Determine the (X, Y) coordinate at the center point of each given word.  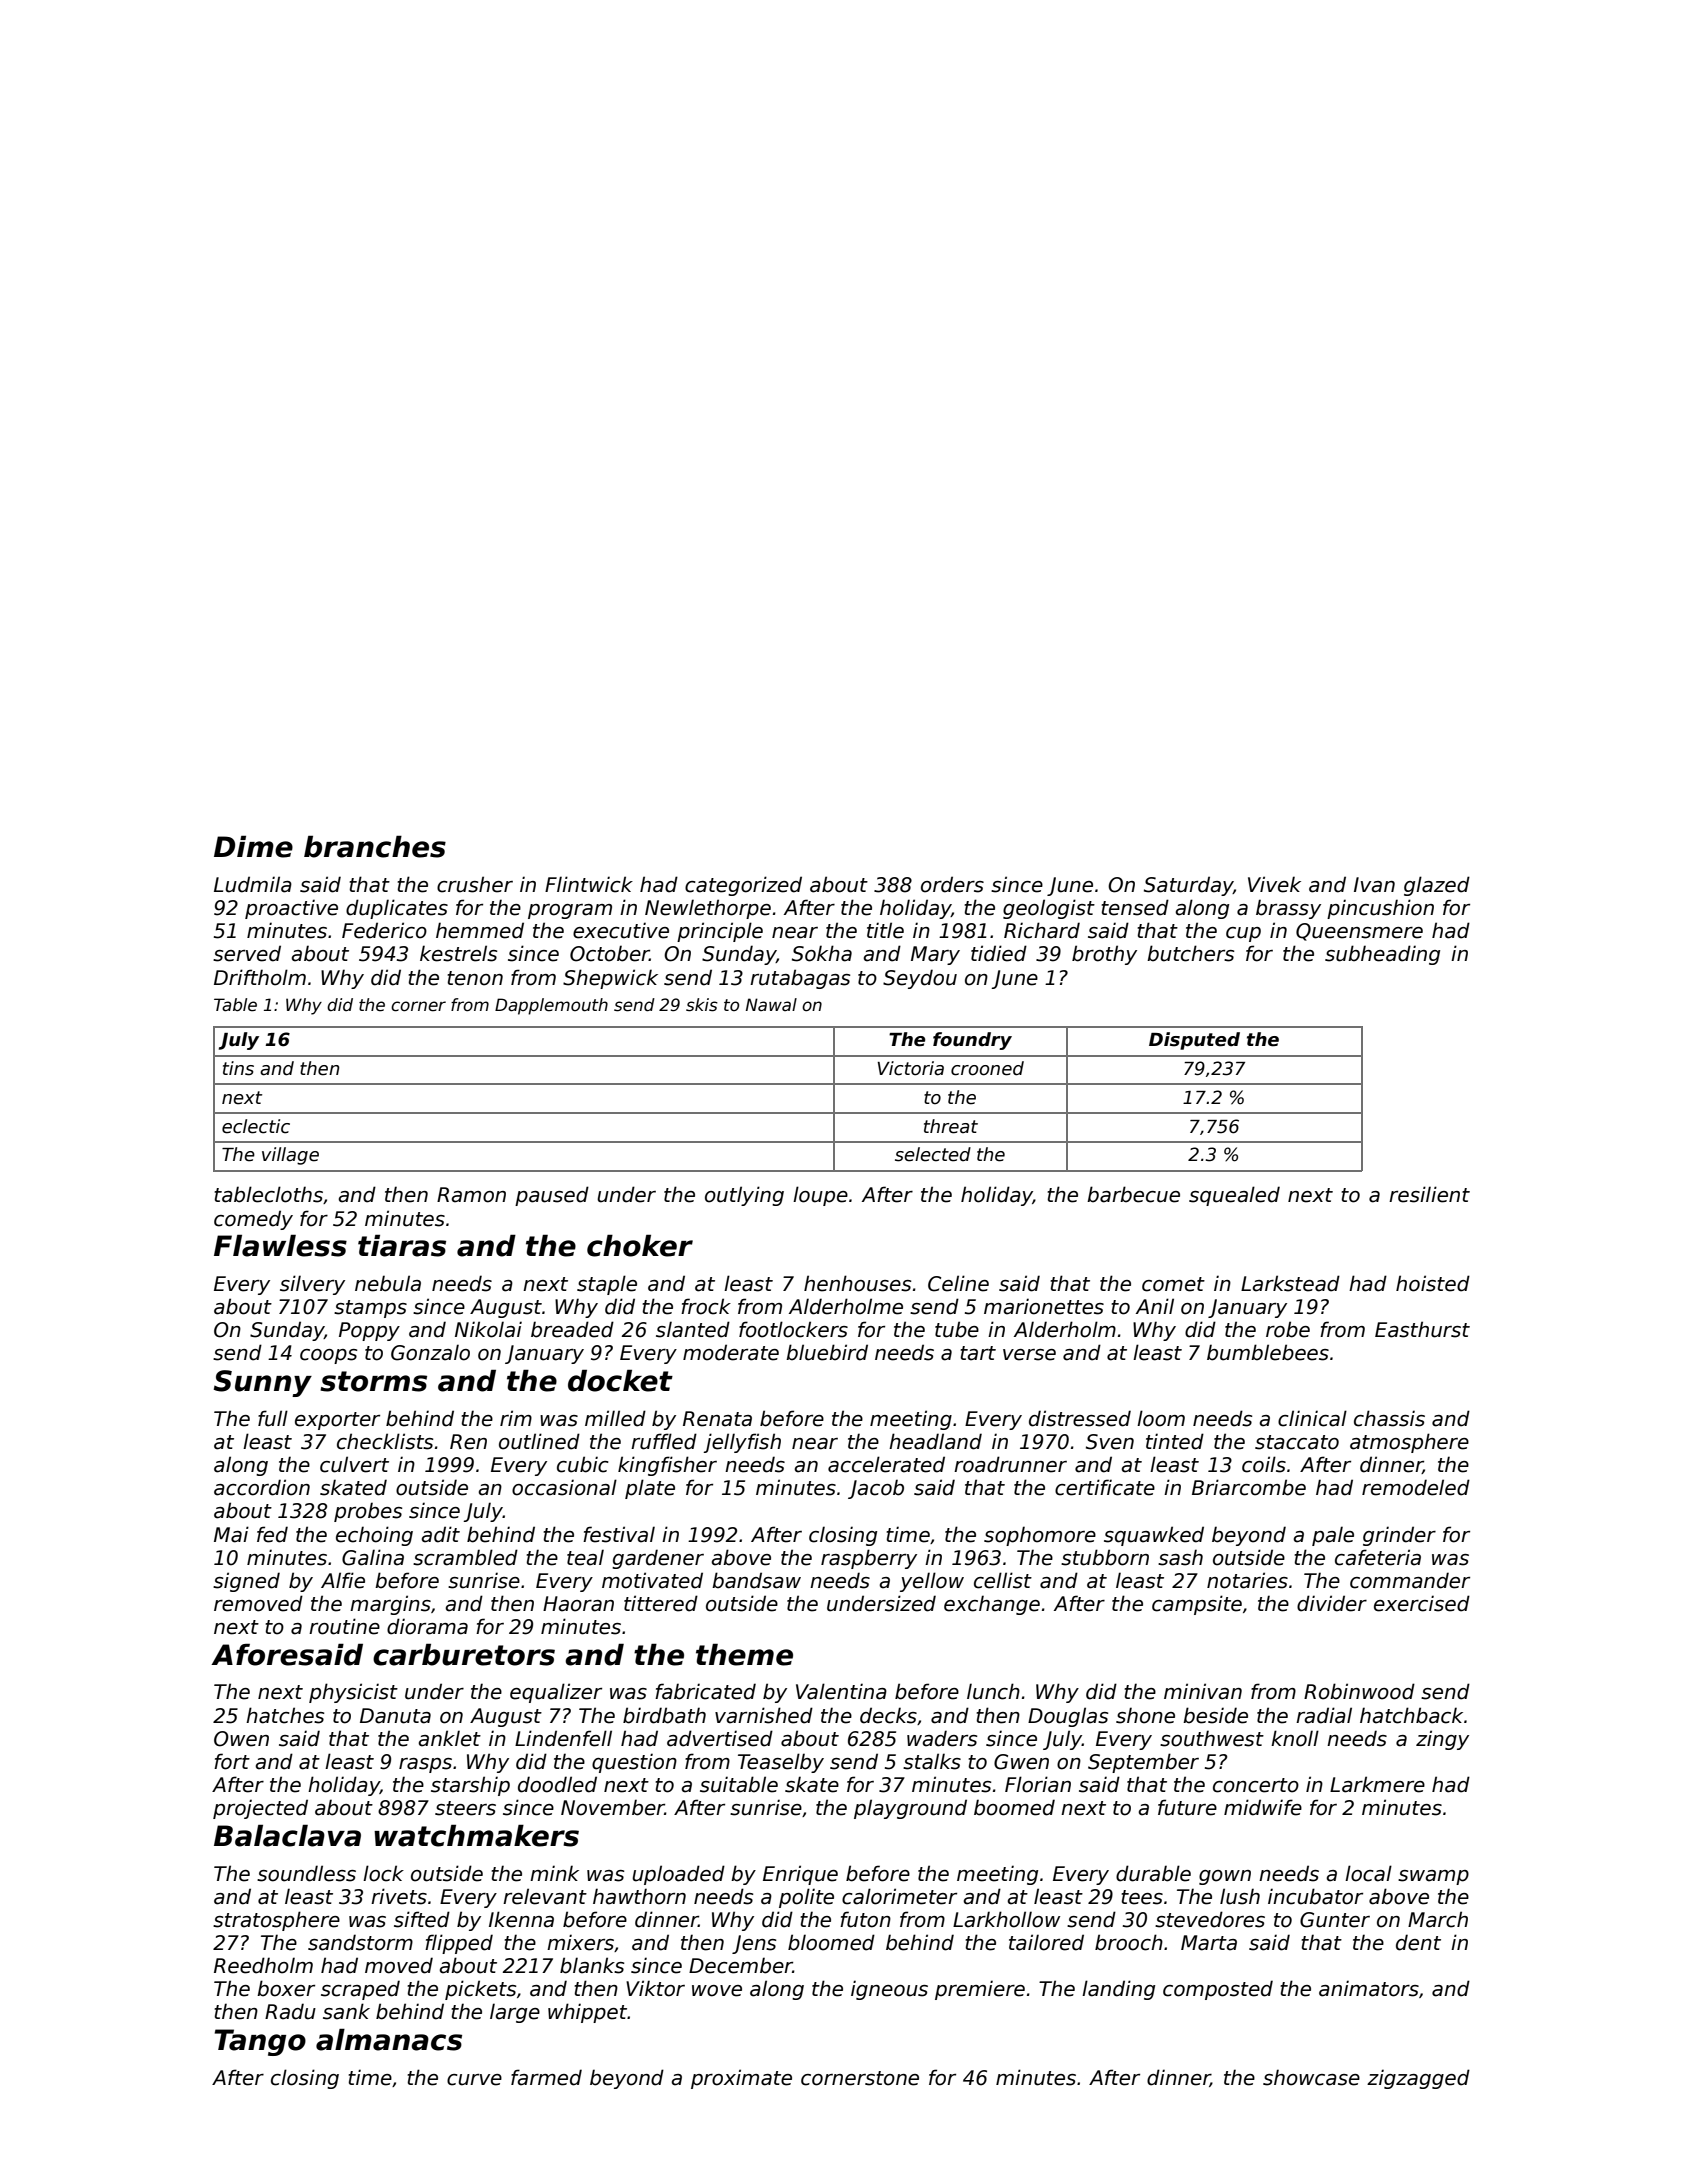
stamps (370, 1309)
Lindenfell (563, 1738)
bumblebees (1268, 1352)
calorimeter (899, 1896)
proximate (741, 2079)
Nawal (771, 1004)
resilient (1429, 1194)
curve (474, 2080)
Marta (1209, 1943)
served (247, 953)
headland (935, 1441)
